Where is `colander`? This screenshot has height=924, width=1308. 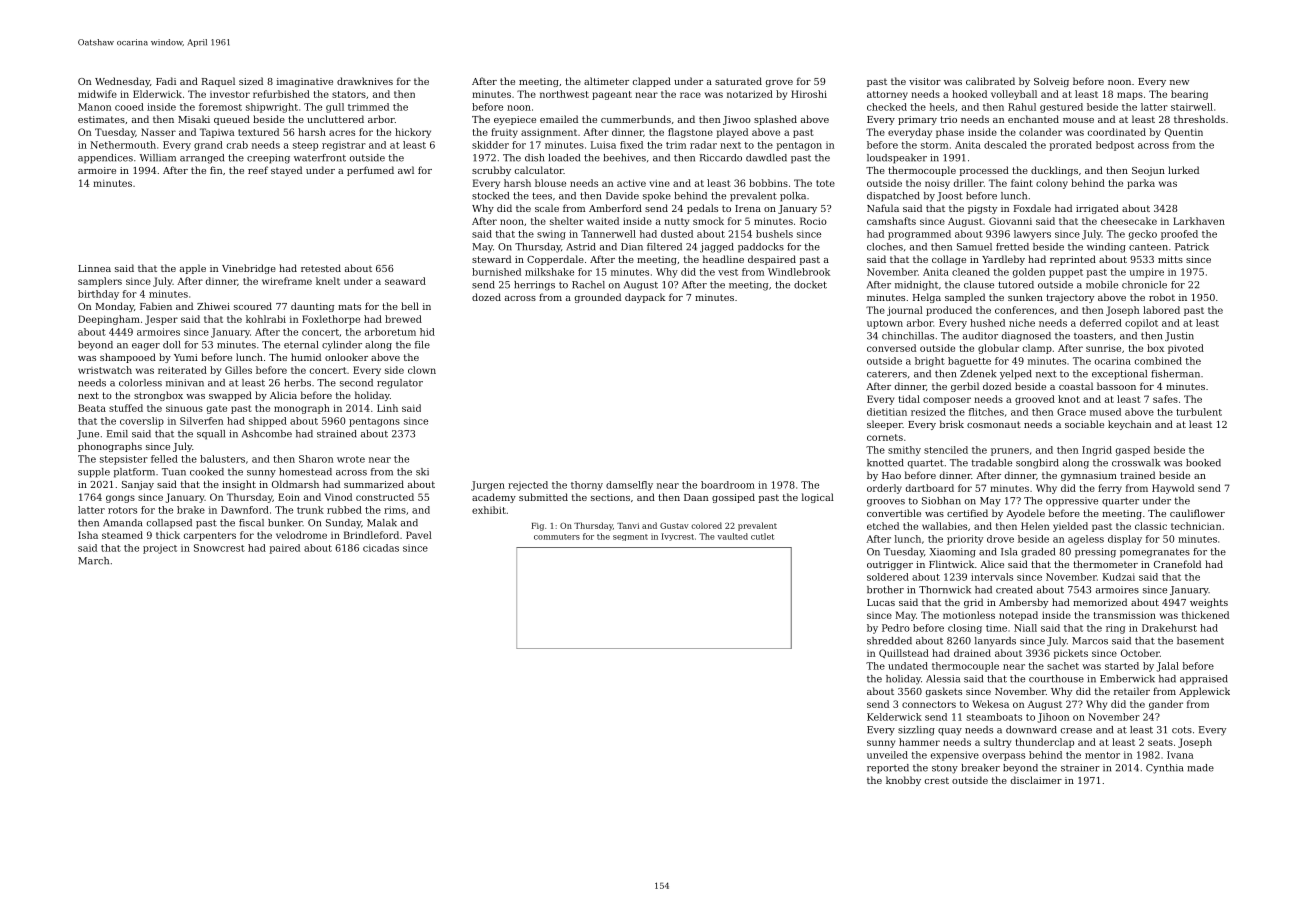
colander is located at coordinates (1040, 132).
